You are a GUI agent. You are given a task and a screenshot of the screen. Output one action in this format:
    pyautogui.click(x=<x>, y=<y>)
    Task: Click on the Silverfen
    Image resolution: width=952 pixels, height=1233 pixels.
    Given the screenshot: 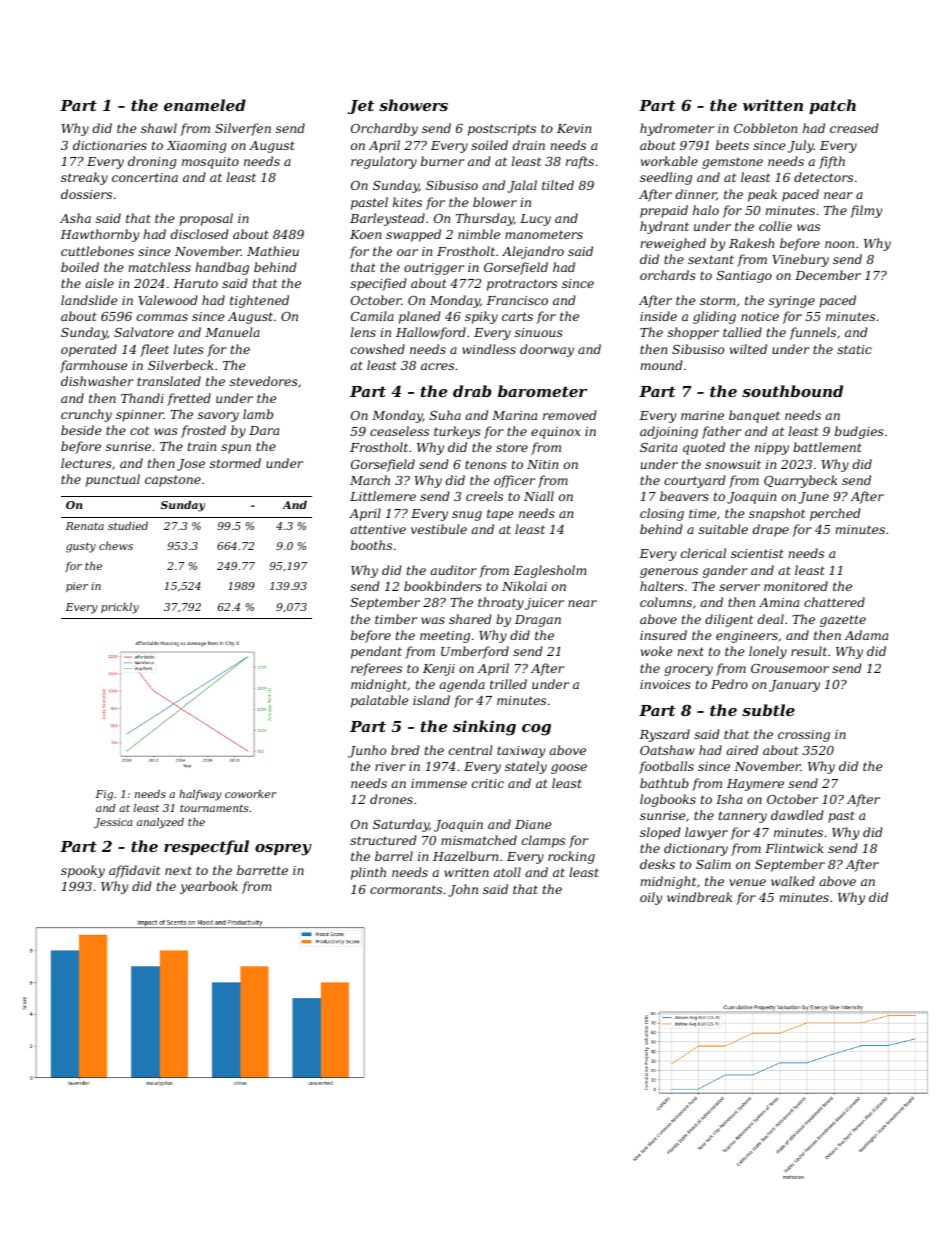 What is the action you would take?
    pyautogui.click(x=243, y=129)
